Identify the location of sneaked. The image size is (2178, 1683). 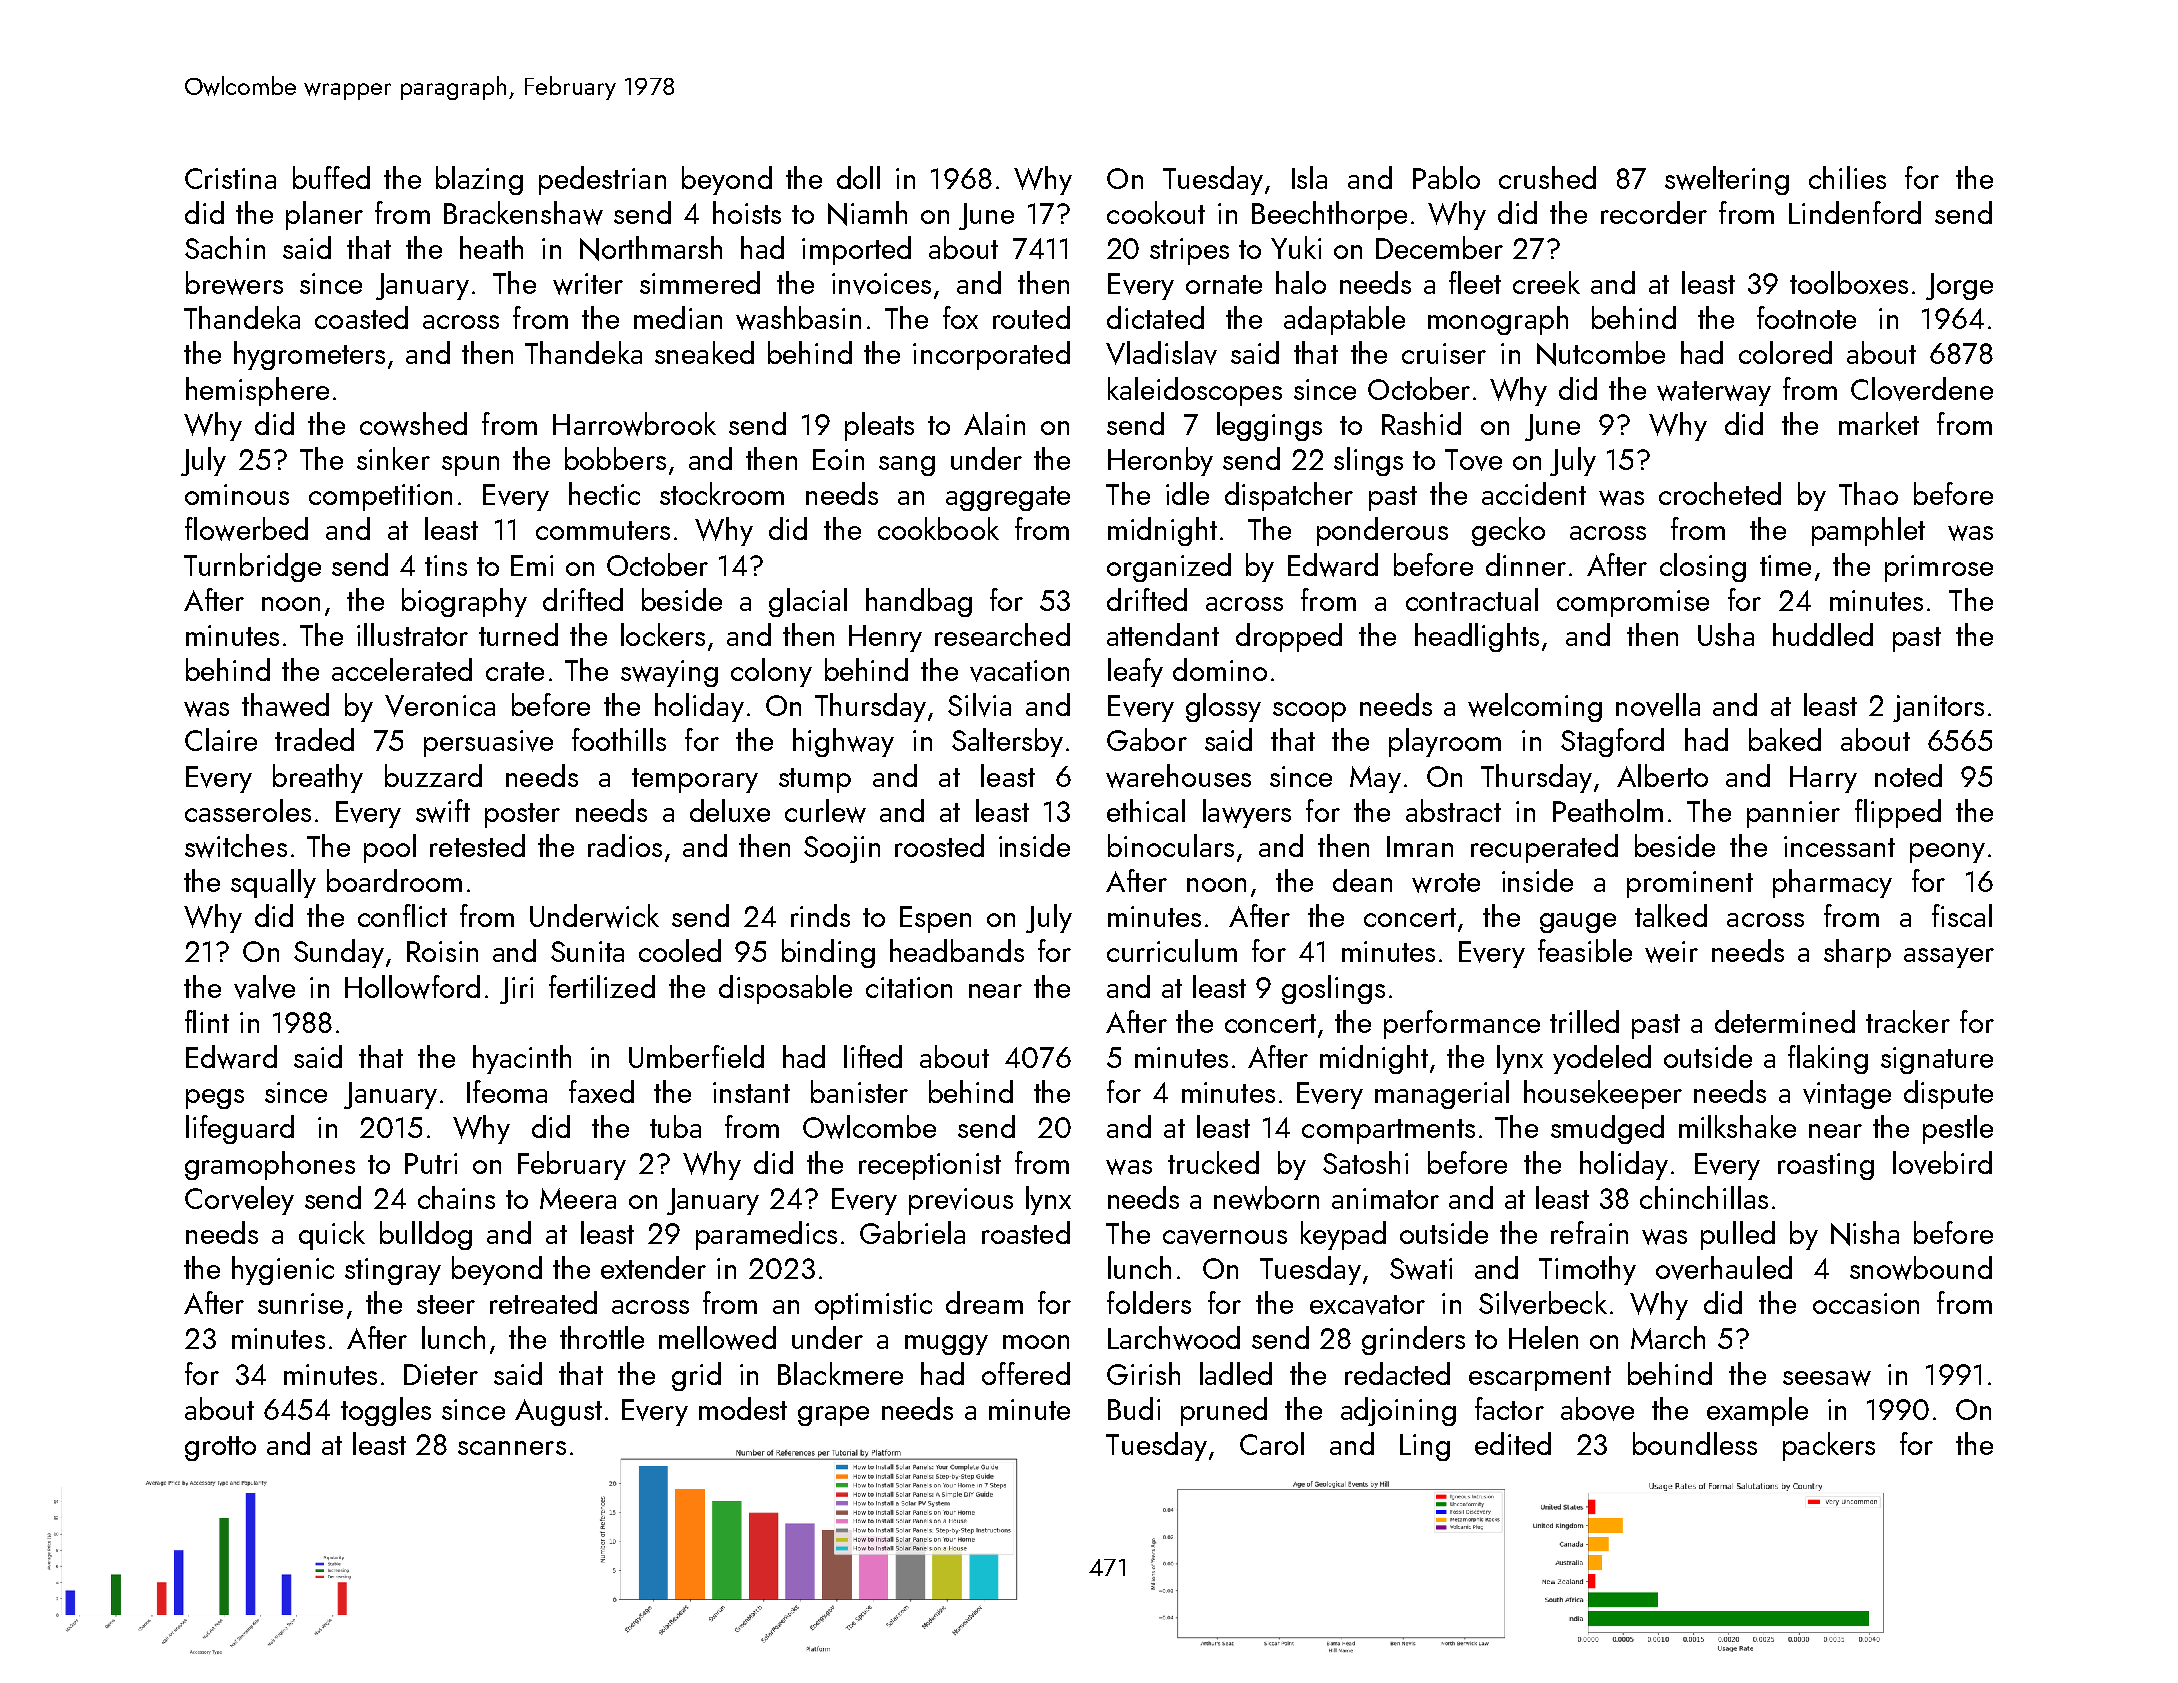
(704, 352).
